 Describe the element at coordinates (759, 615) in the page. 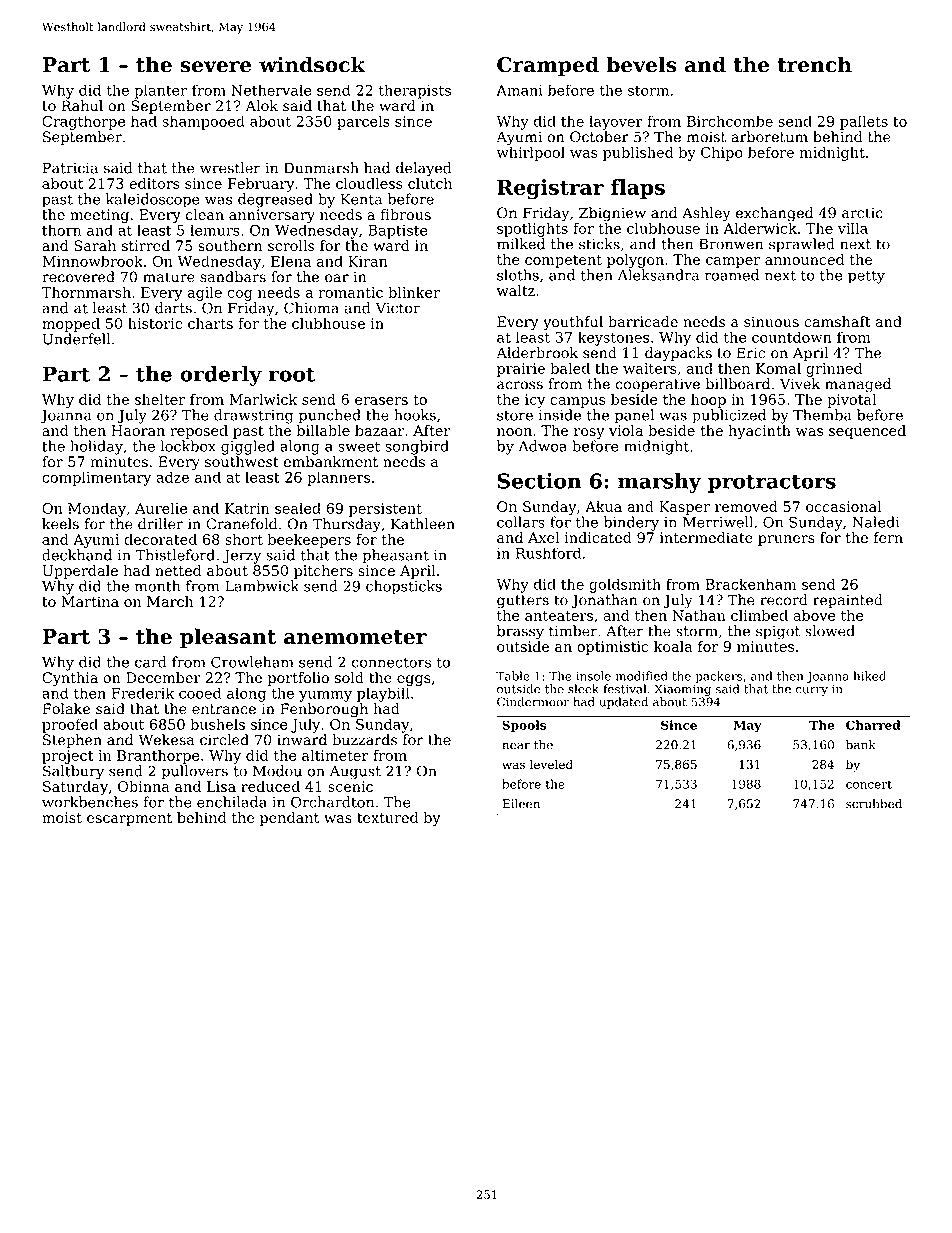

I see `climbed` at that location.
